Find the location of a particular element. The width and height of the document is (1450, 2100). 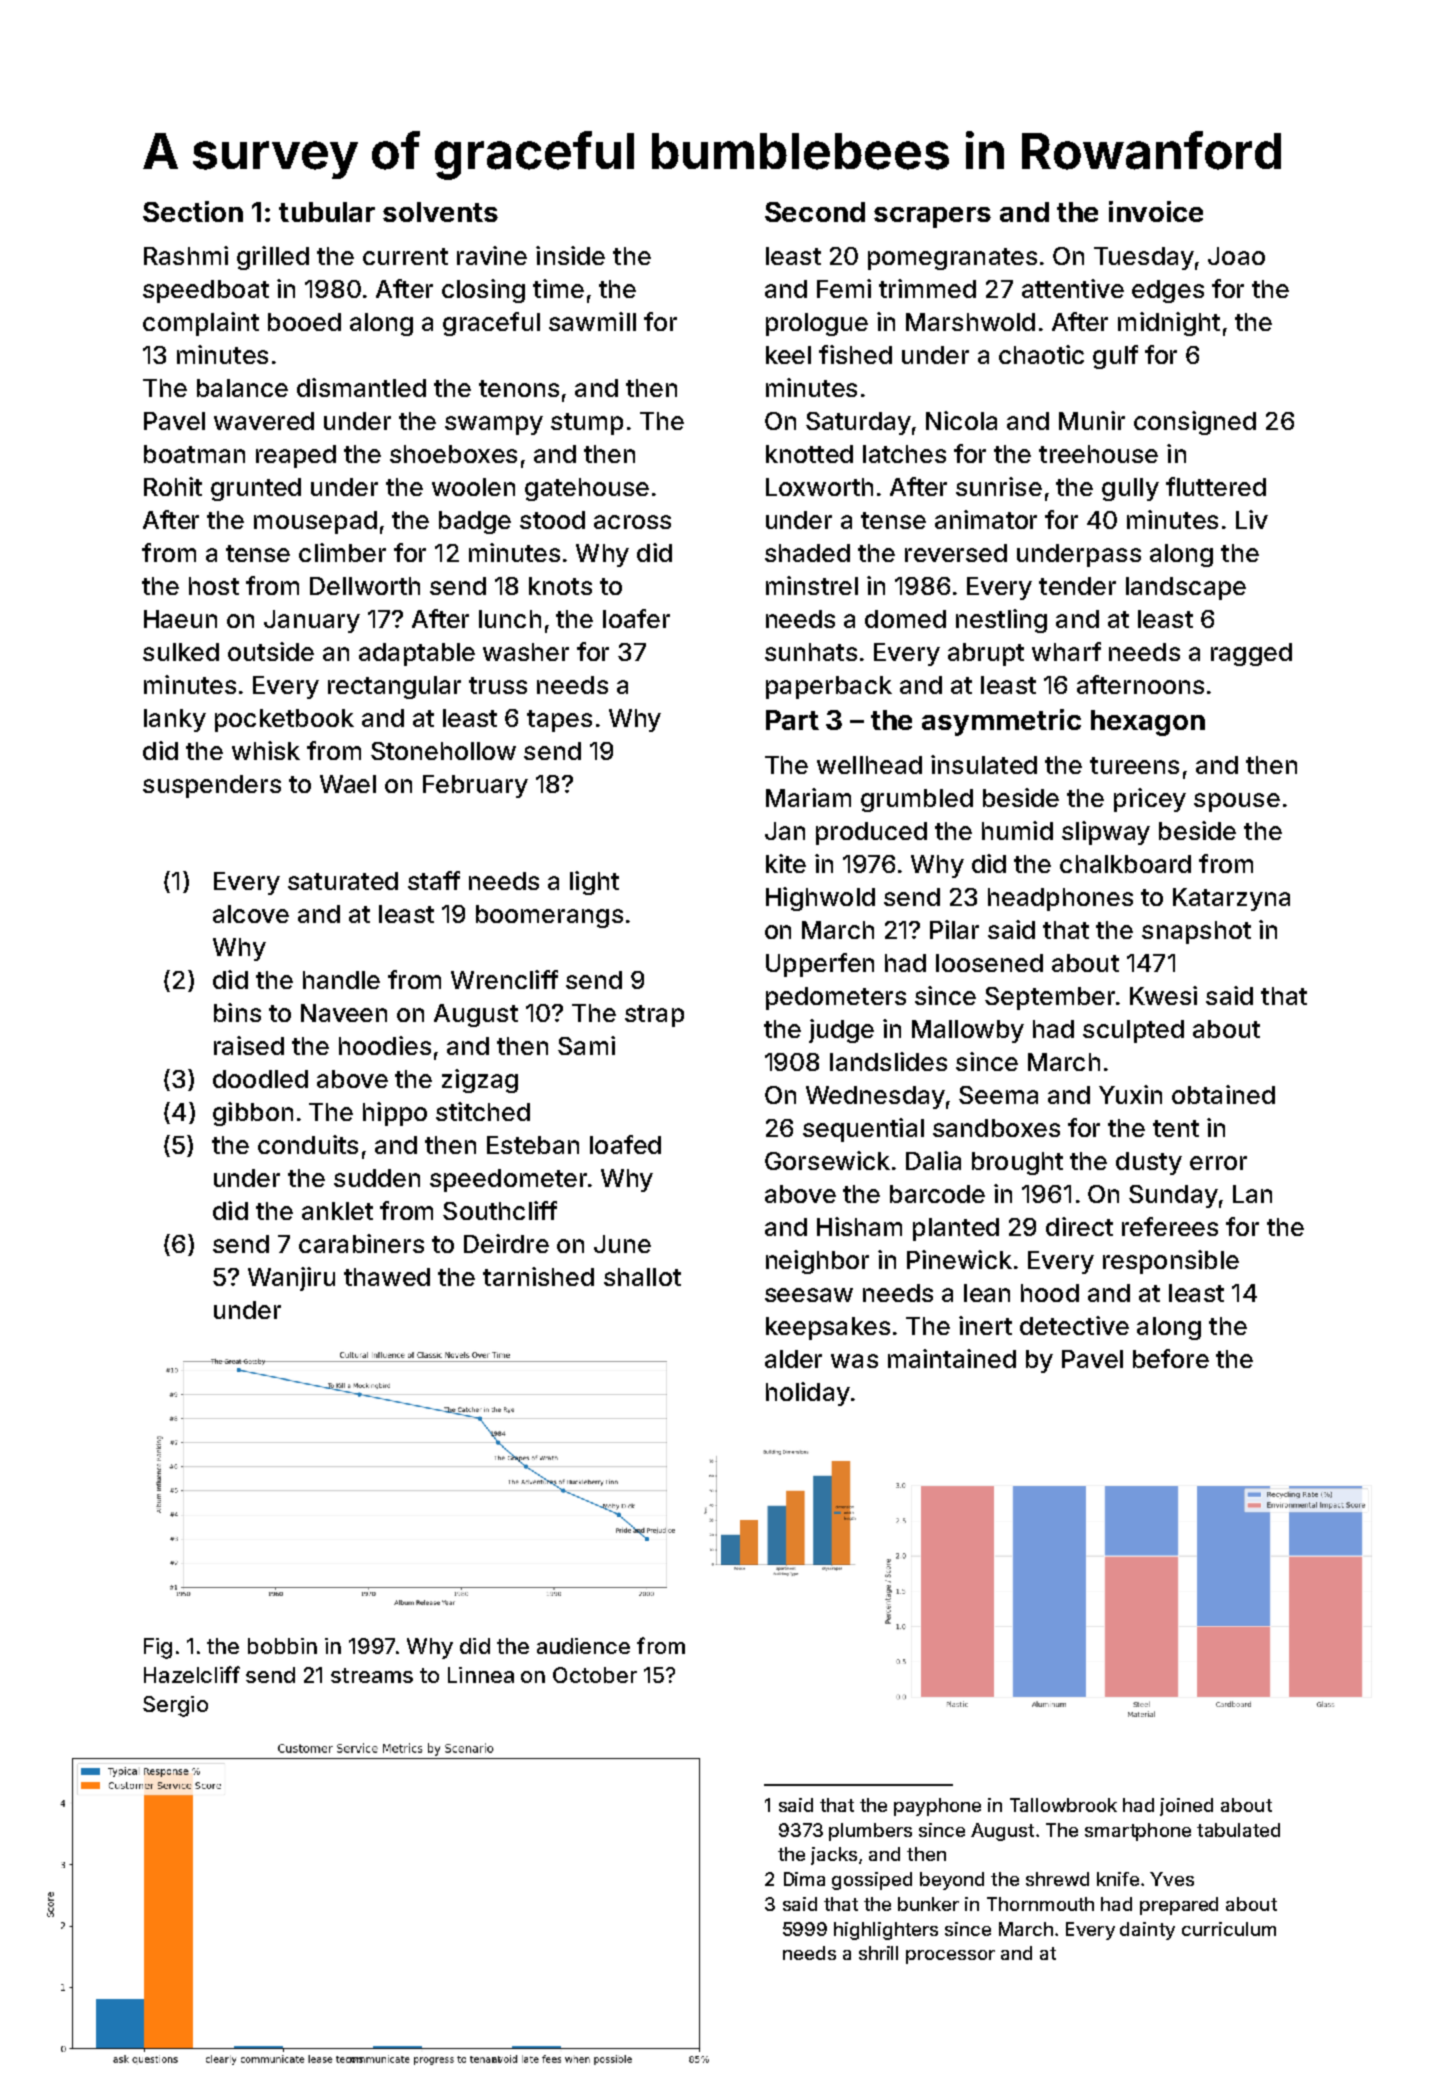

Wanjiru is located at coordinates (291, 1279).
